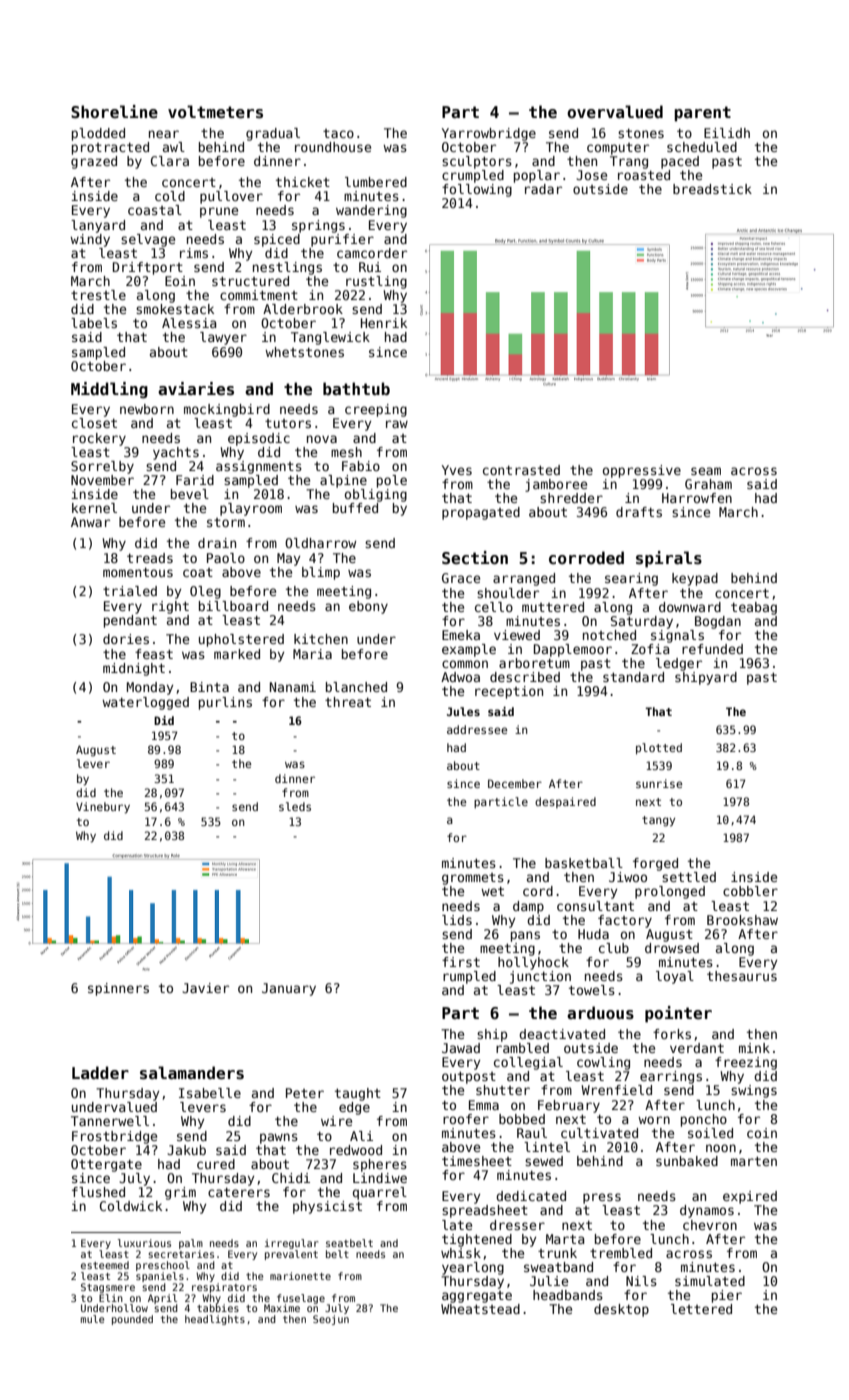  I want to click on pounded, so click(132, 1320).
